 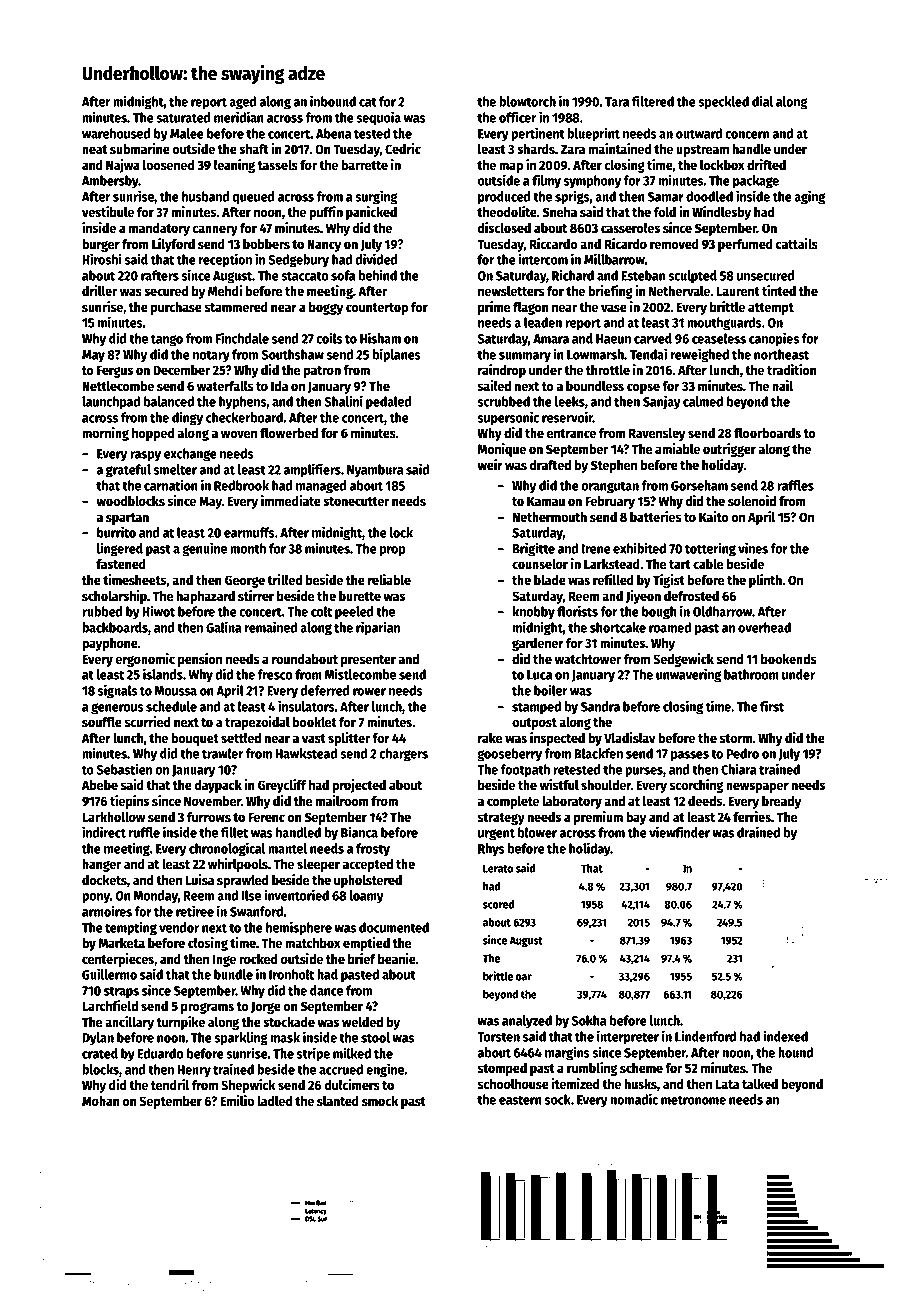 What do you see at coordinates (527, 1022) in the screenshot?
I see `analyzed` at bounding box center [527, 1022].
